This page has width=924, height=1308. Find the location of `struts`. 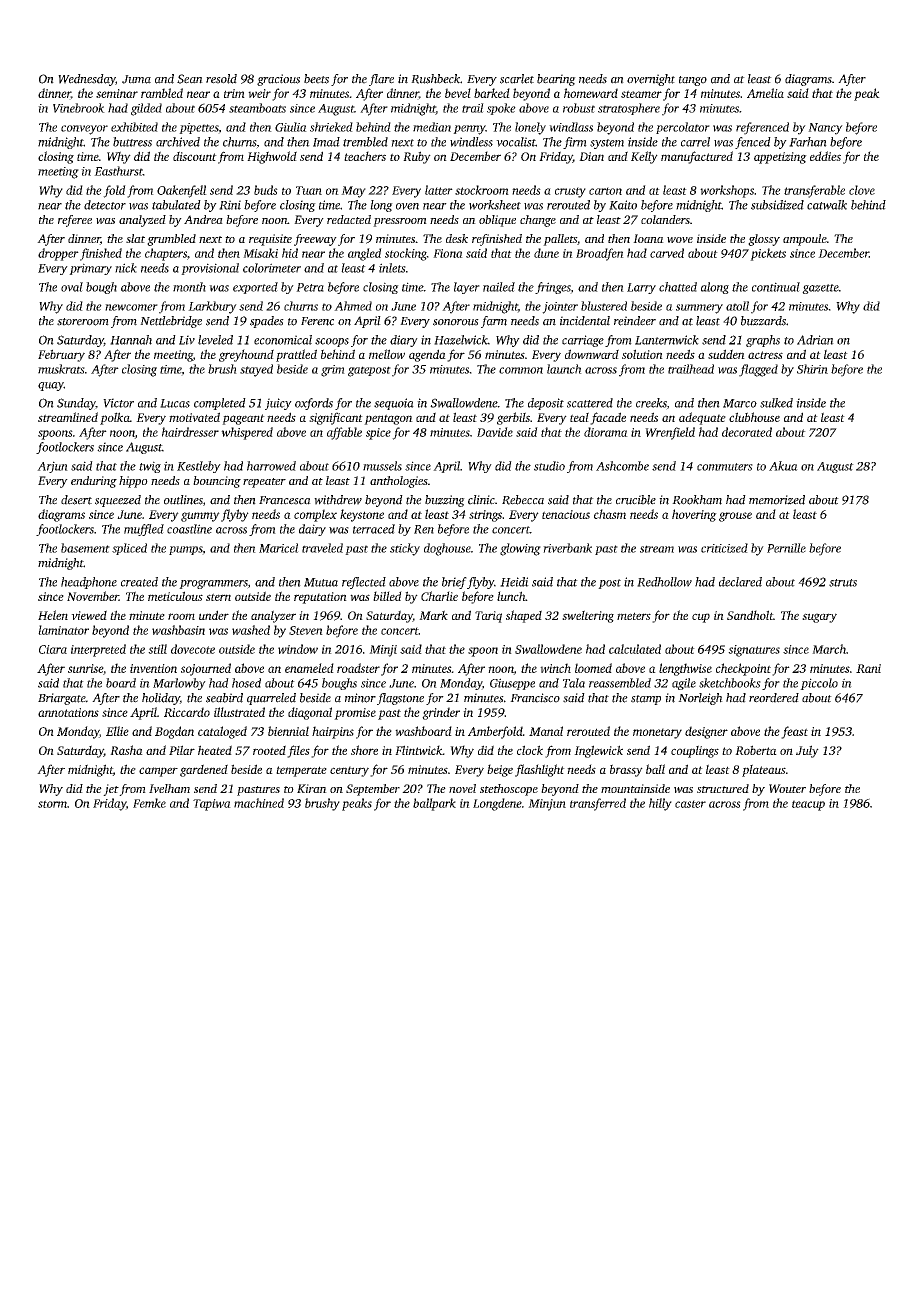

struts is located at coordinates (843, 583).
